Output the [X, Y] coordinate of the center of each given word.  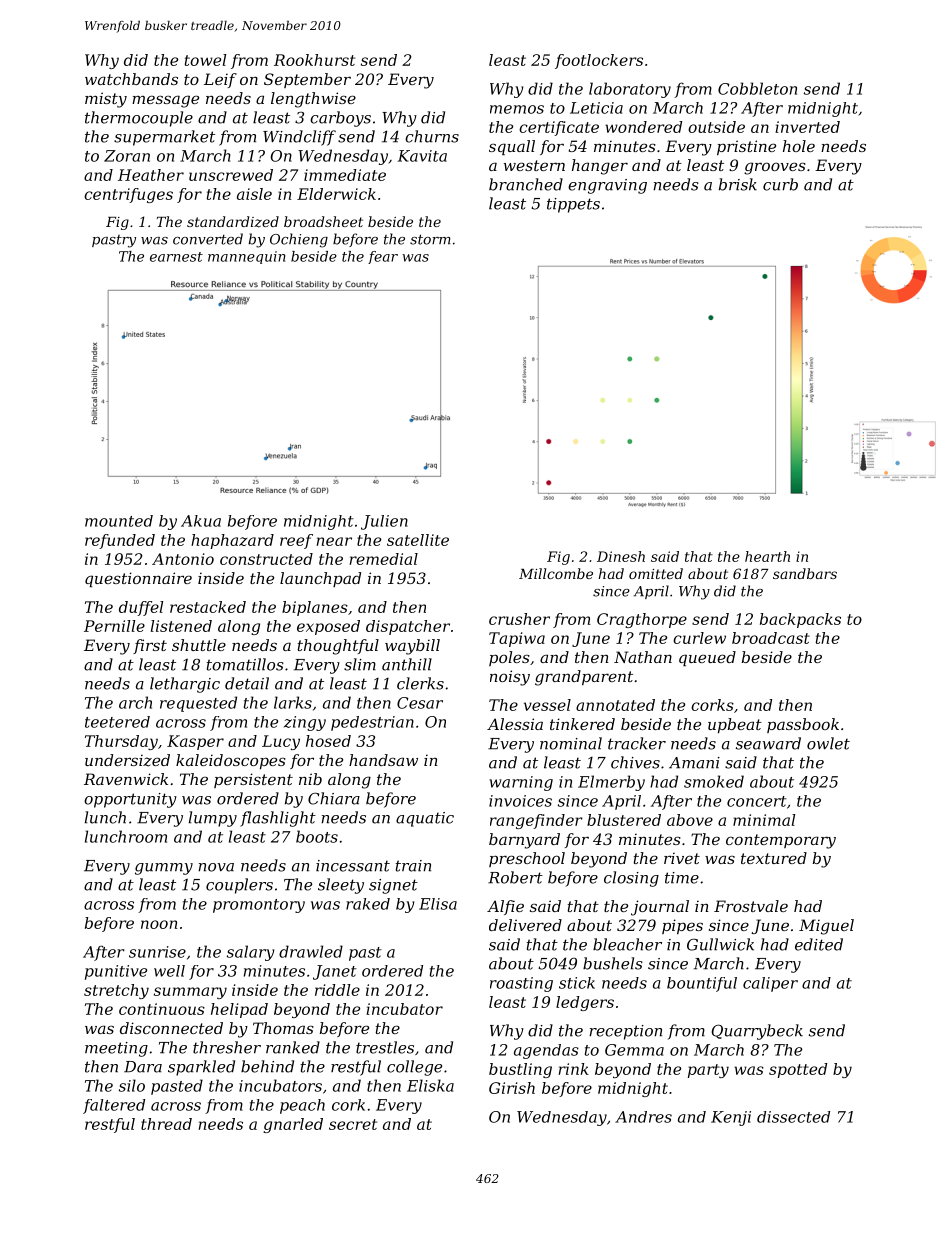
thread [166, 1124]
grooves [775, 168]
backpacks [800, 620]
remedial [383, 559]
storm [430, 239]
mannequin [247, 257]
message [165, 101]
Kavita [422, 156]
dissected [793, 1117]
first [150, 646]
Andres [643, 1117]
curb [780, 184]
